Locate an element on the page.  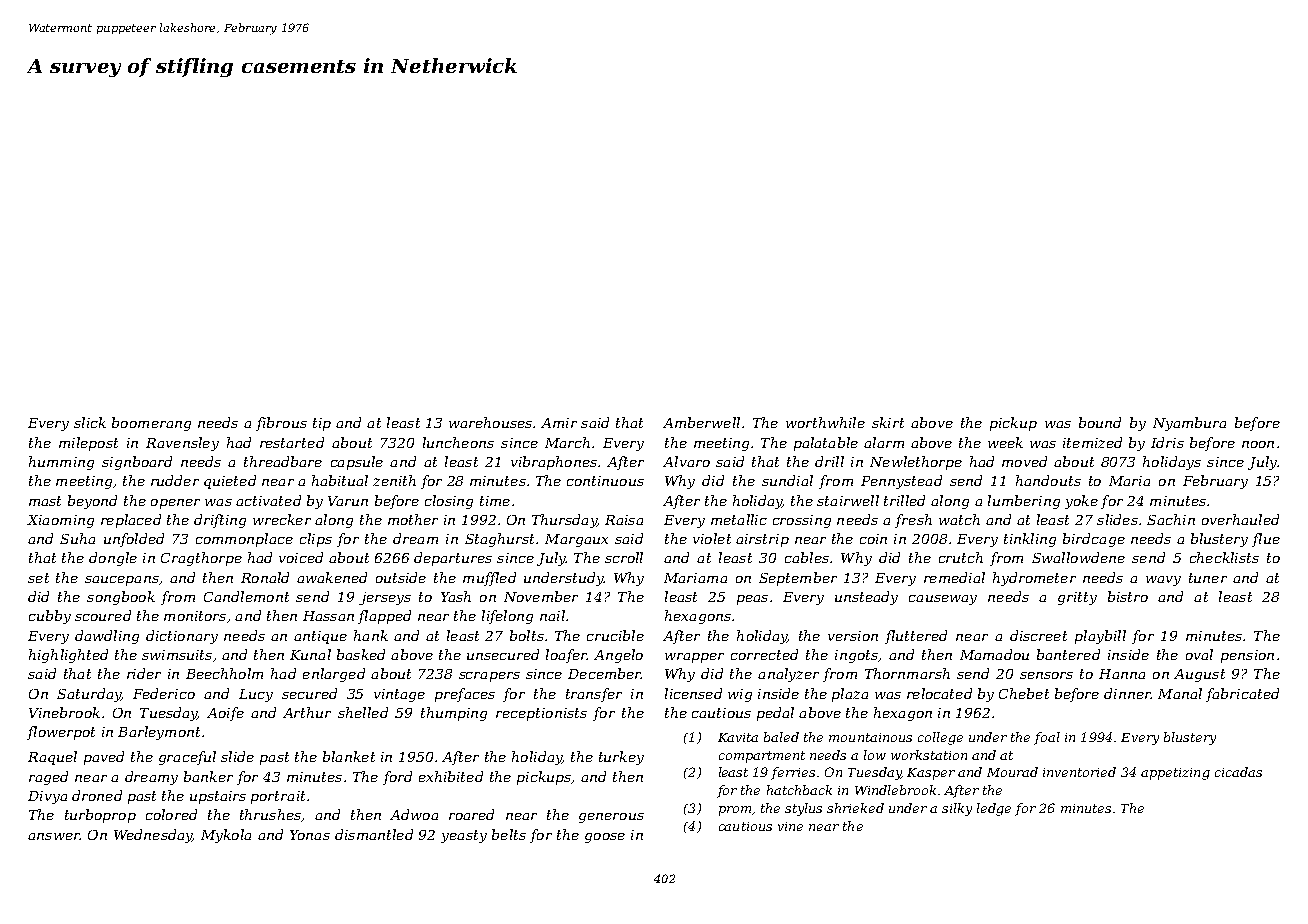
March is located at coordinates (567, 442).
